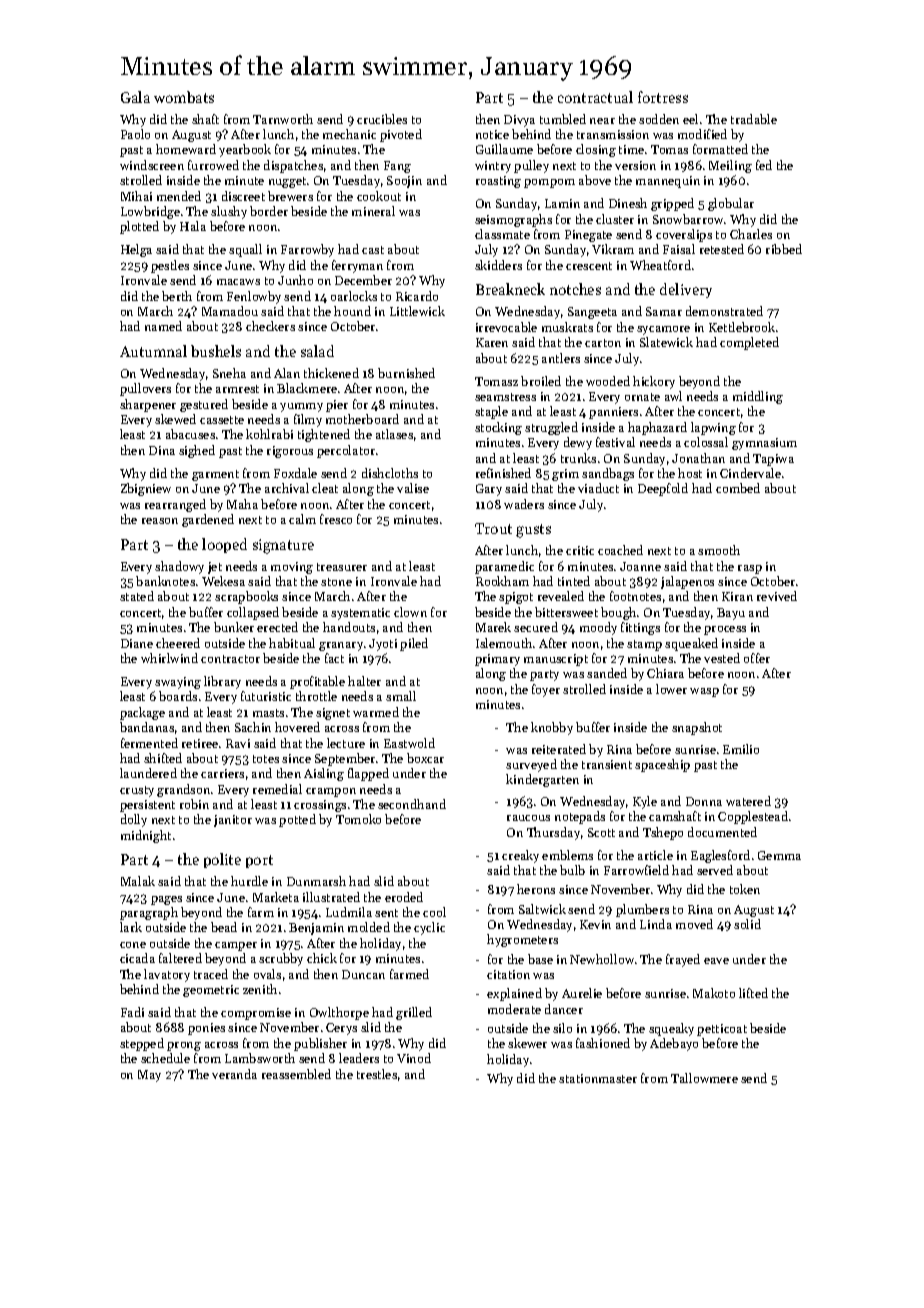 Image resolution: width=924 pixels, height=1308 pixels. Describe the element at coordinates (377, 1074) in the page. I see `trestles` at that location.
